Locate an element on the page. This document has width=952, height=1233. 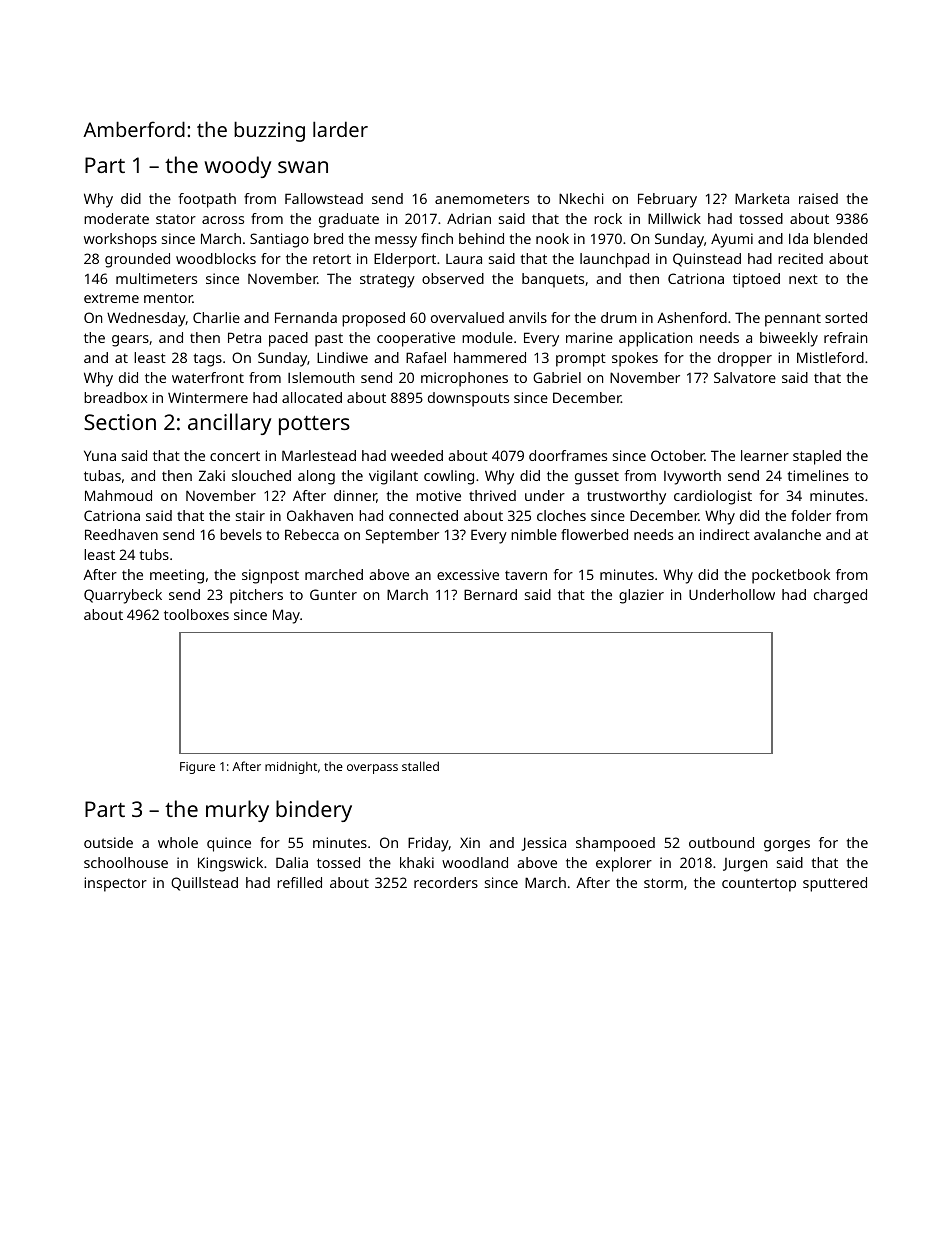
Salvatore is located at coordinates (745, 377).
